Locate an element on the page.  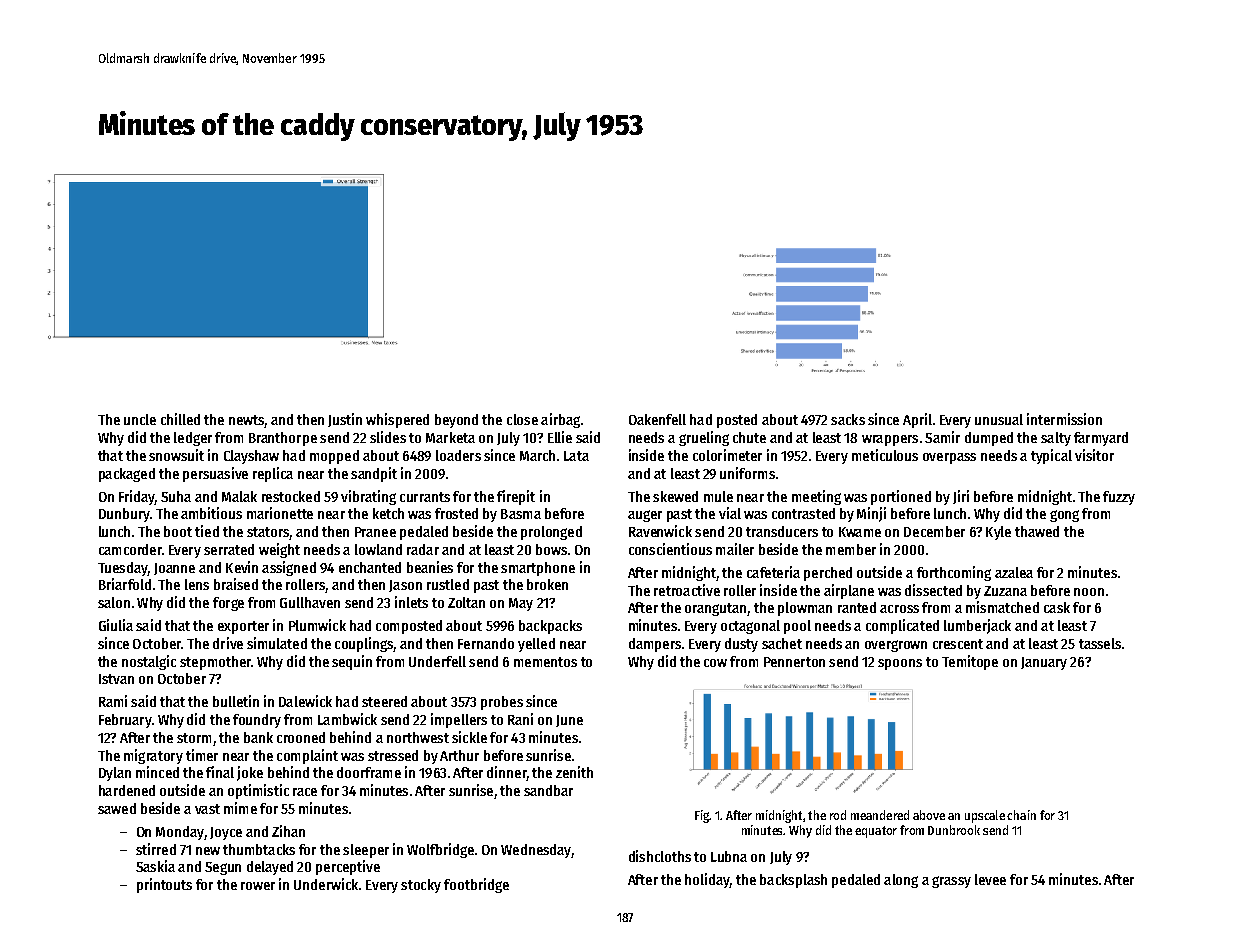
orangutan is located at coordinates (715, 609).
